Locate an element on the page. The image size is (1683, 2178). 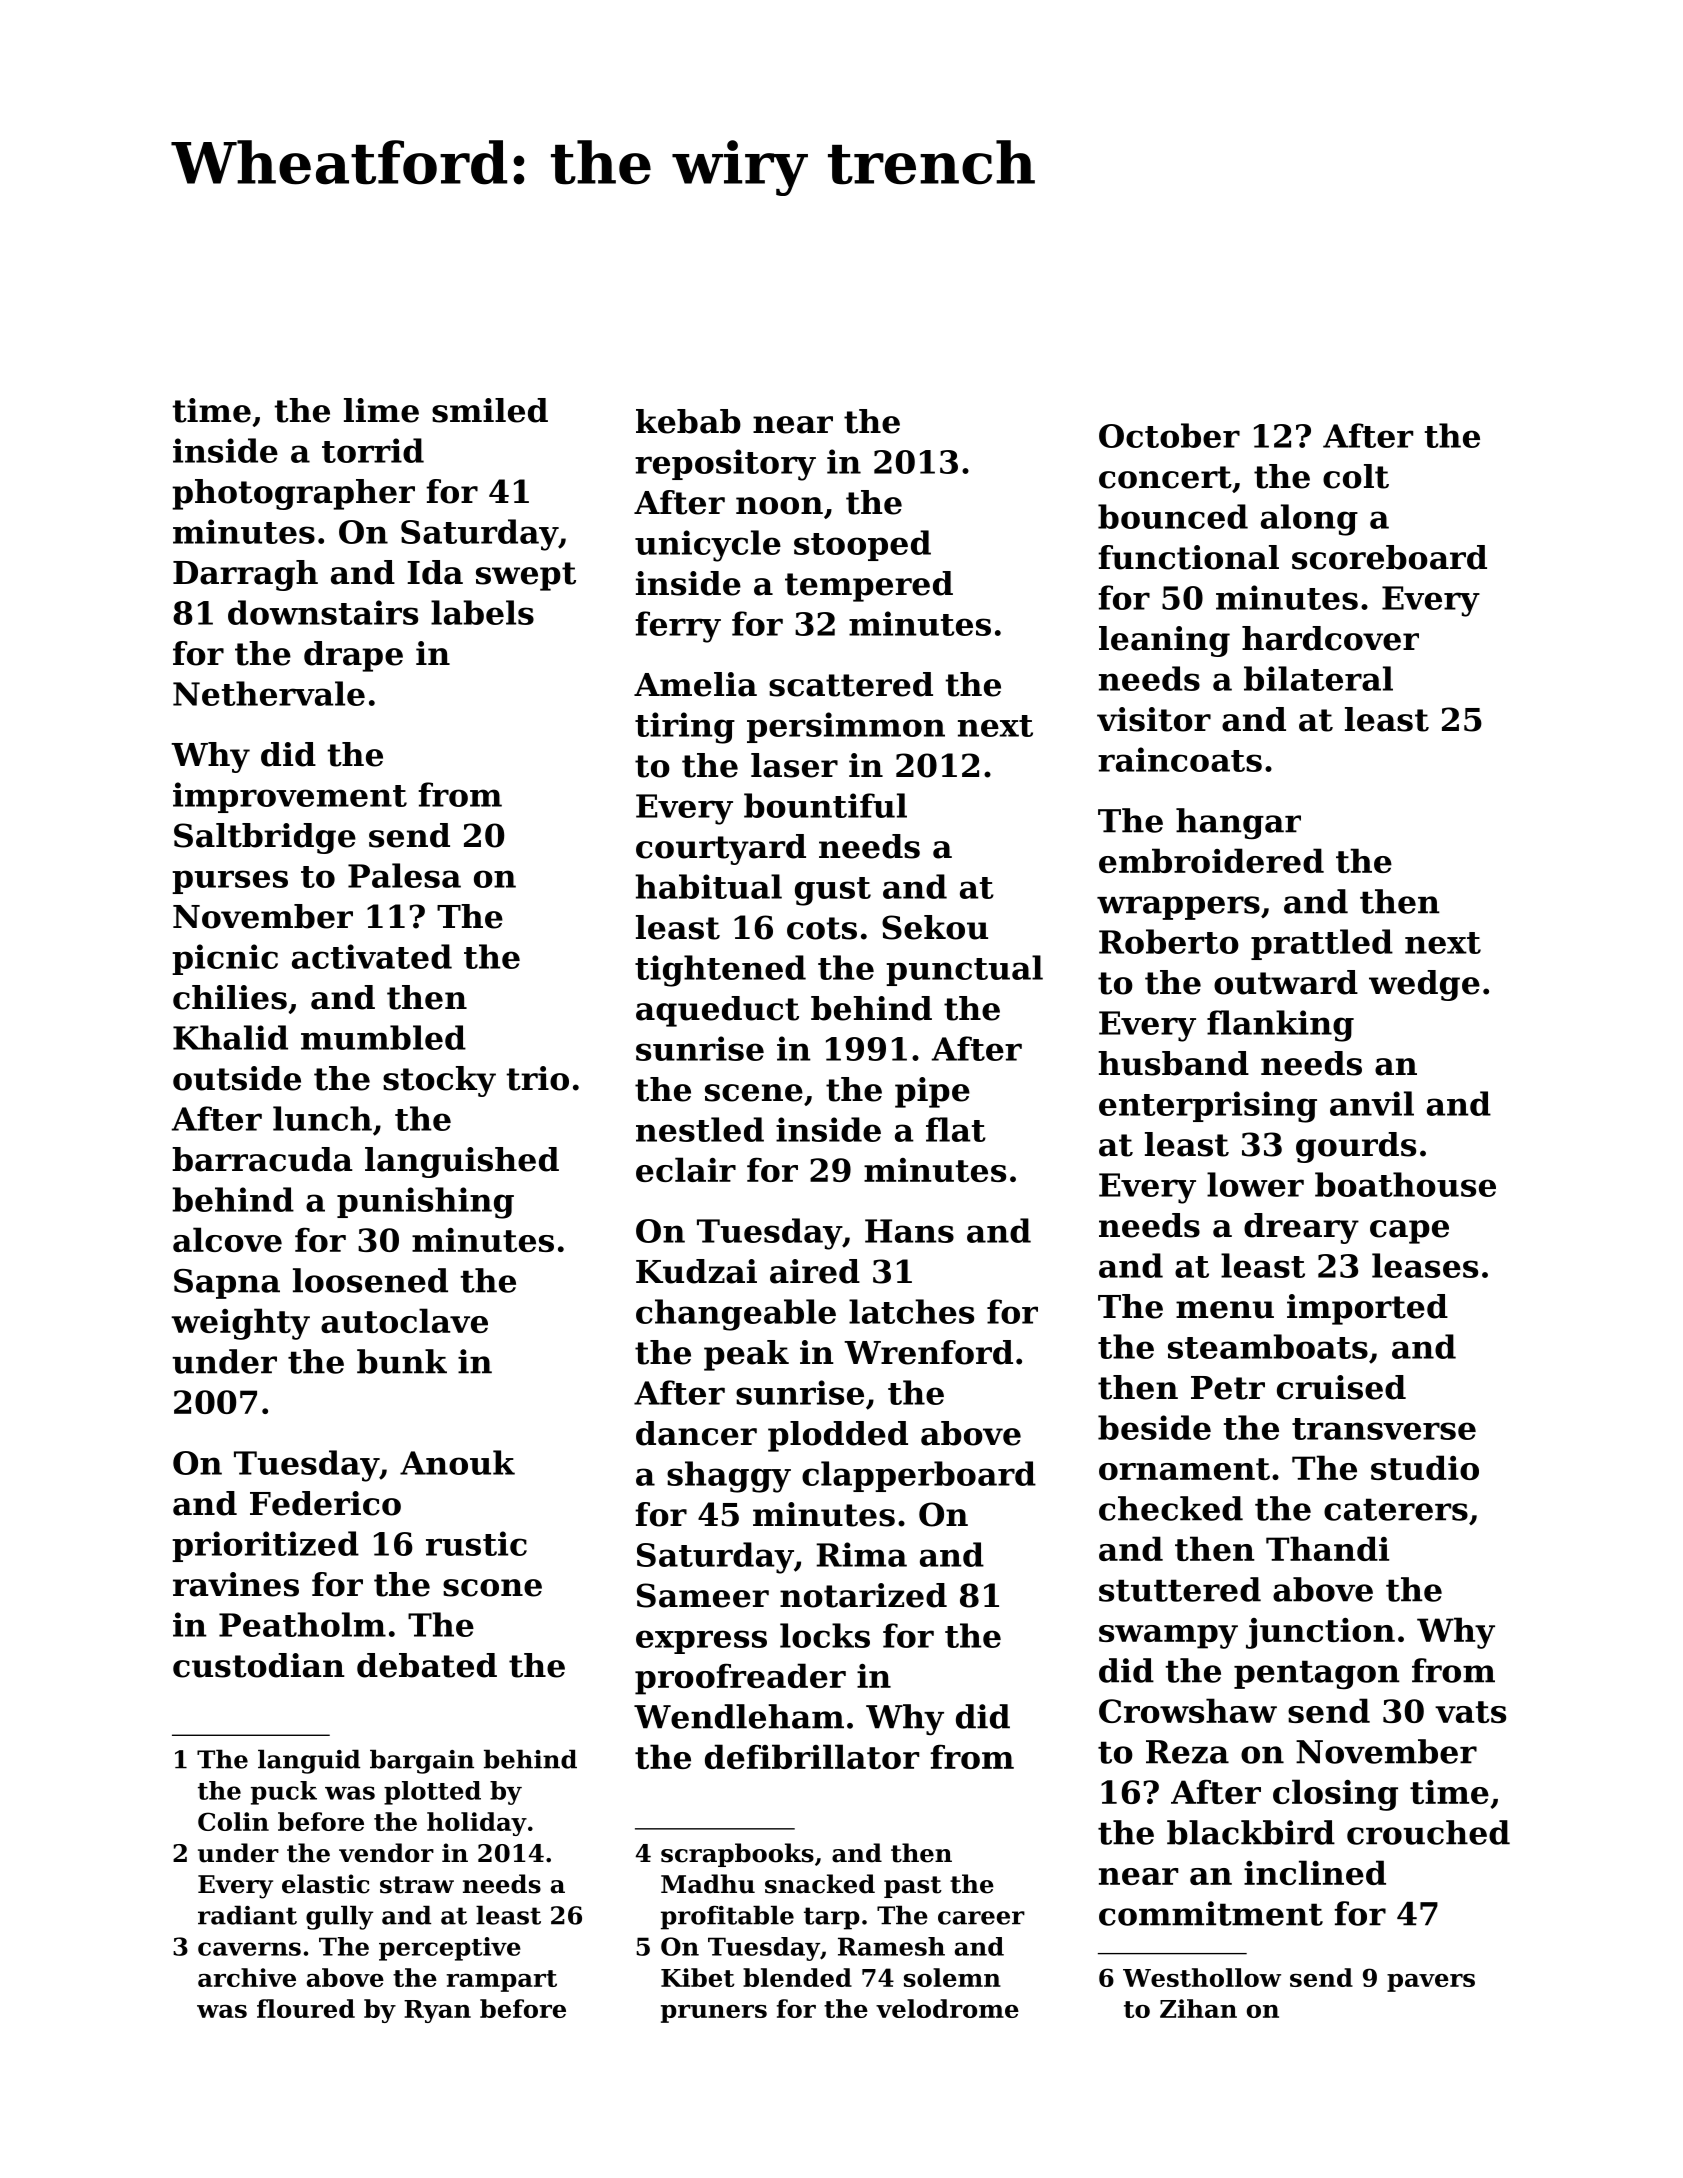
profitable is located at coordinates (727, 1917).
